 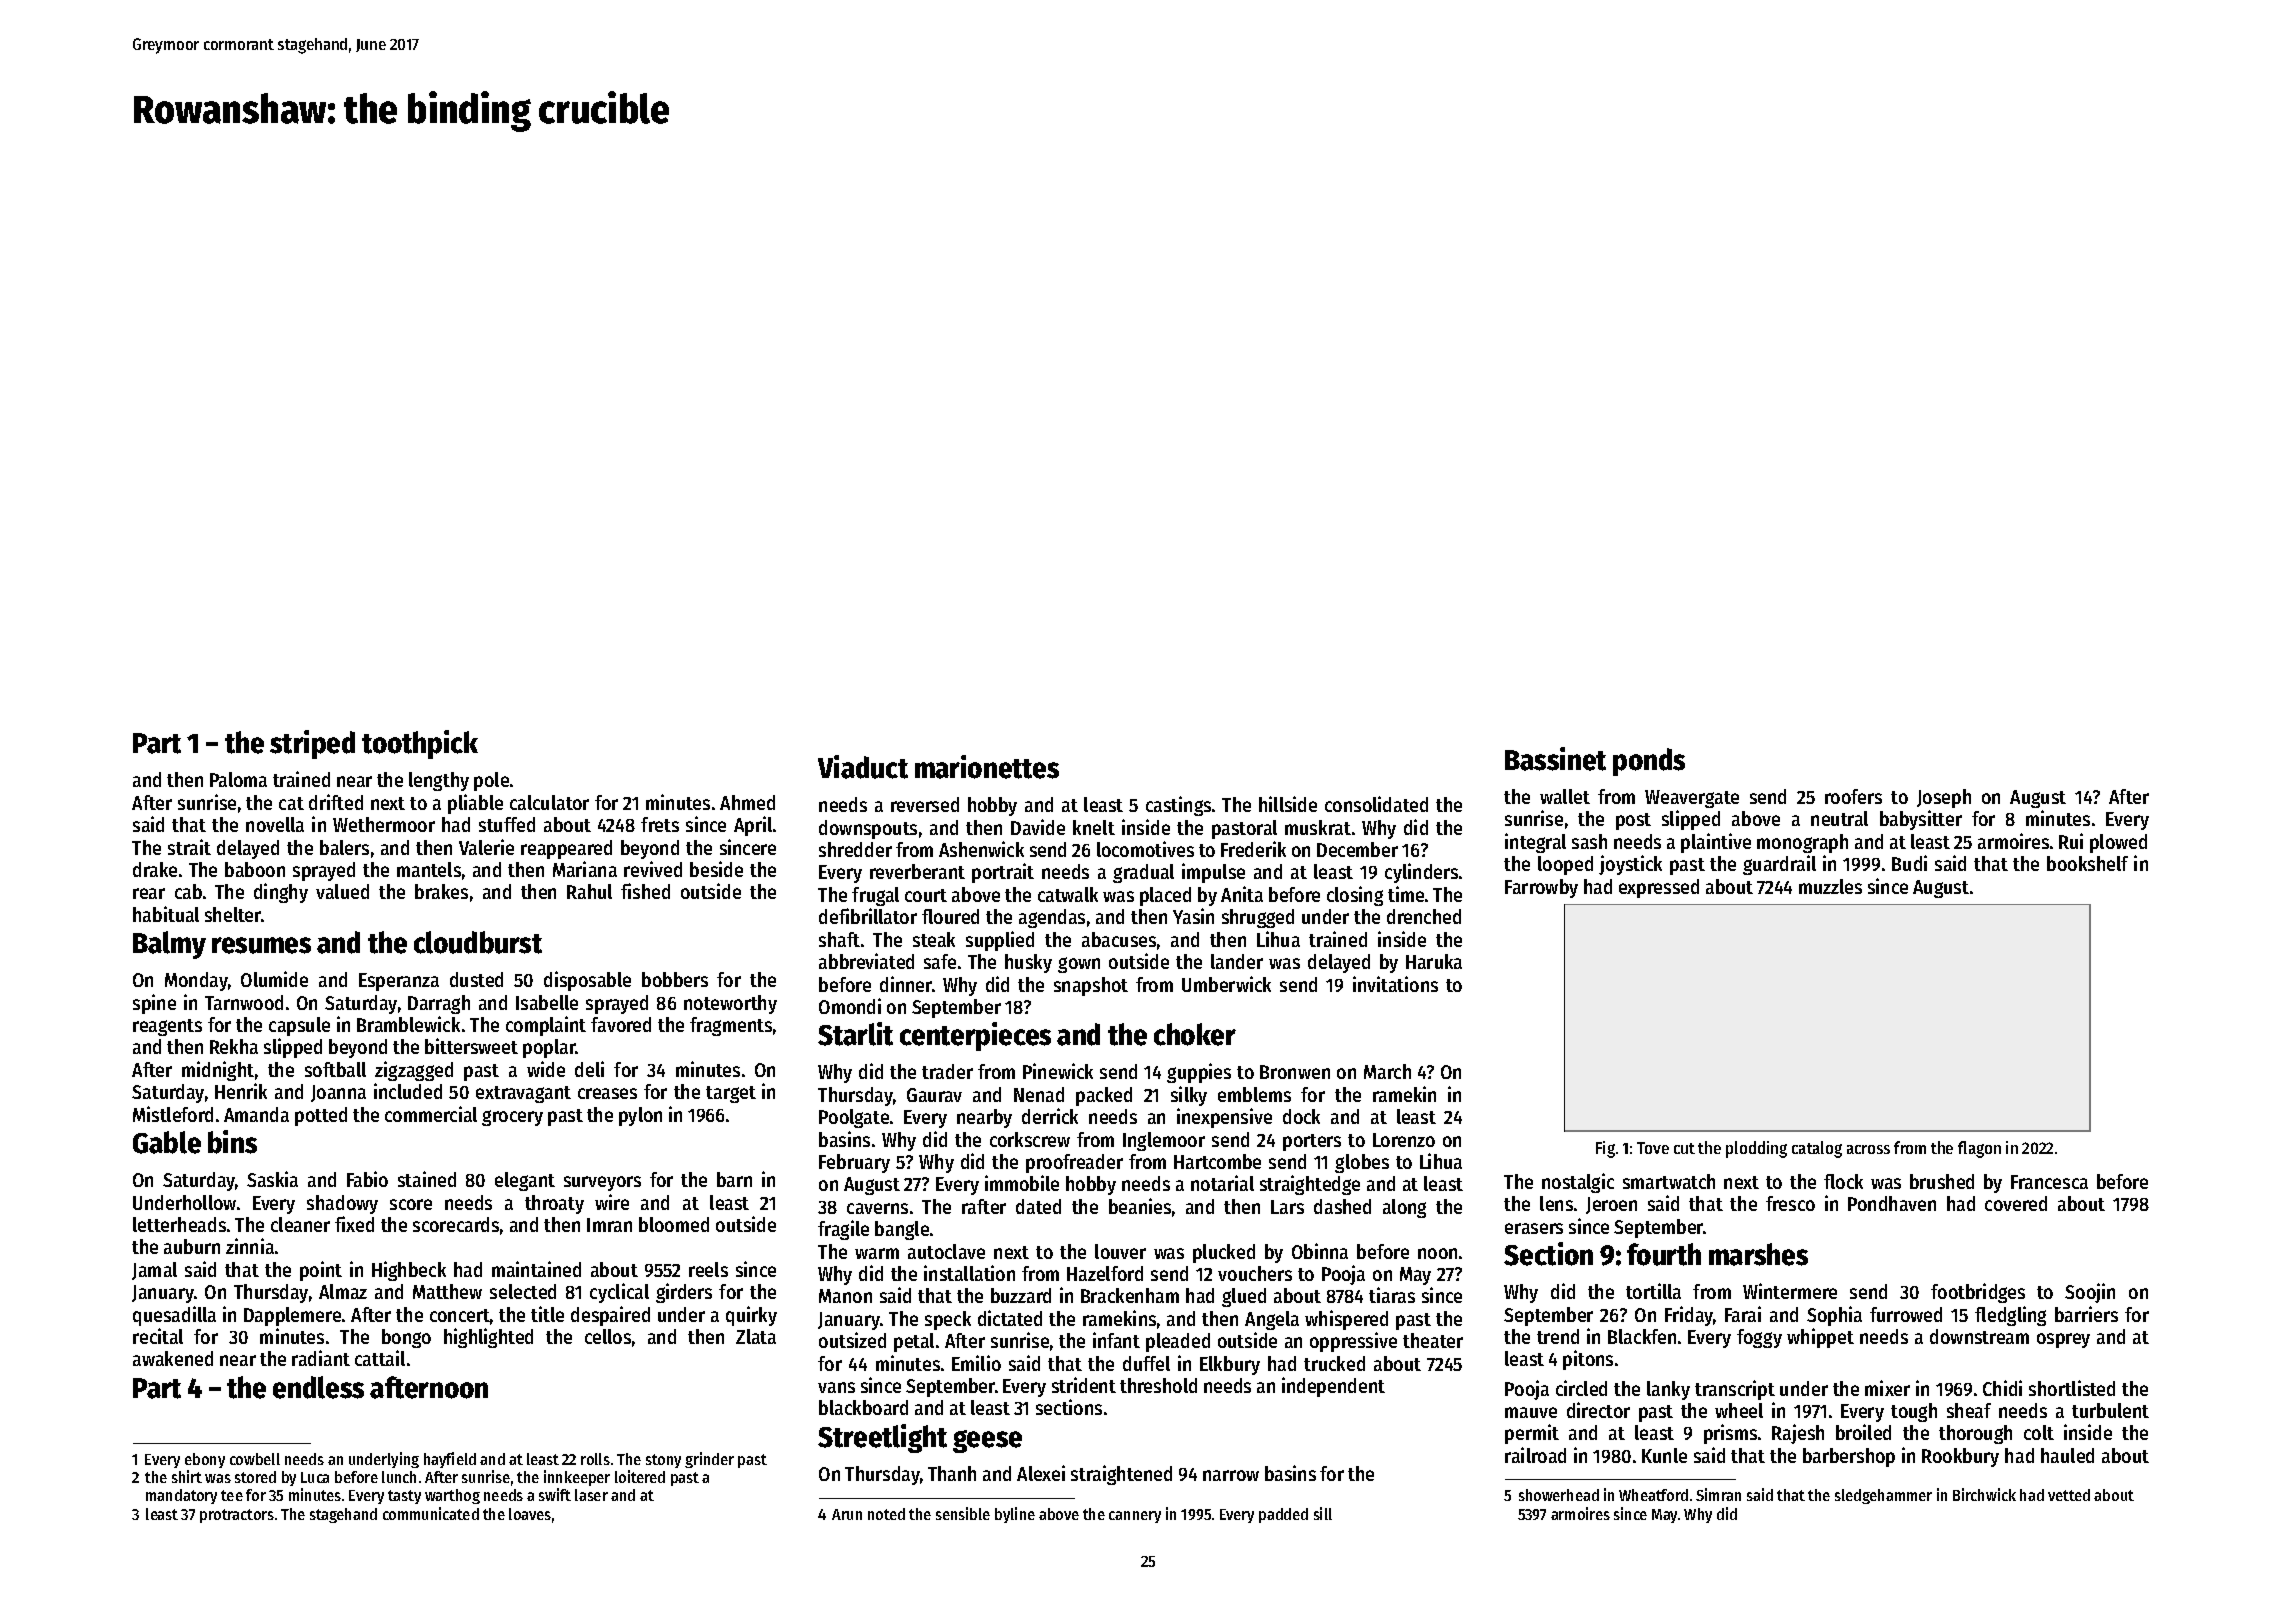 I want to click on muskrat, so click(x=1318, y=827).
